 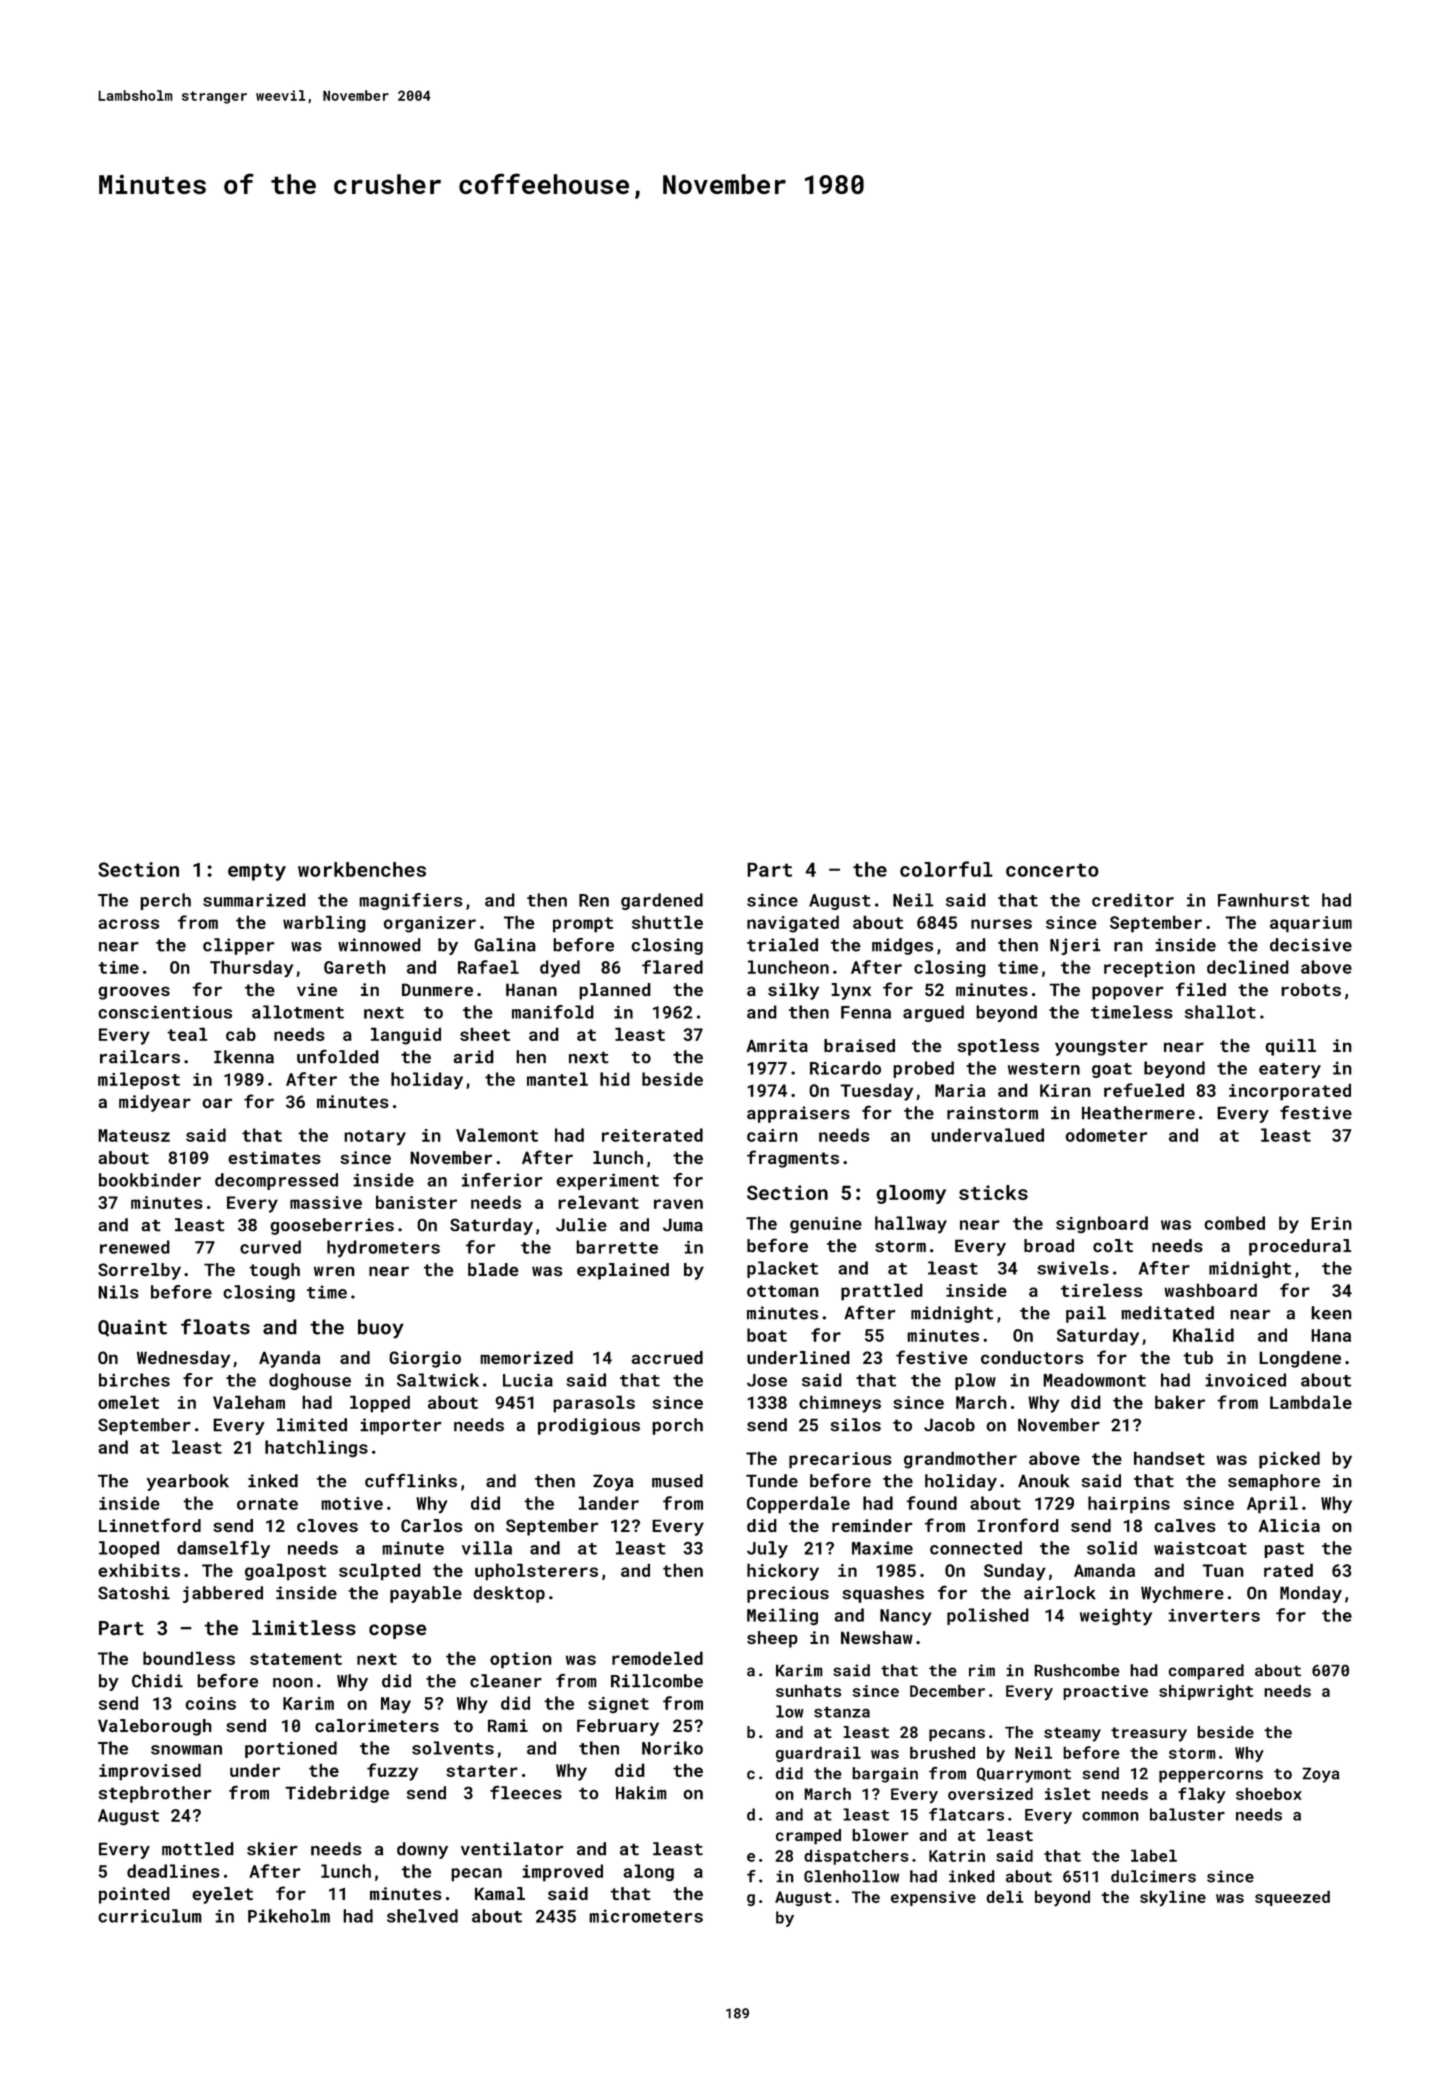 What do you see at coordinates (615, 991) in the screenshot?
I see `planned` at bounding box center [615, 991].
